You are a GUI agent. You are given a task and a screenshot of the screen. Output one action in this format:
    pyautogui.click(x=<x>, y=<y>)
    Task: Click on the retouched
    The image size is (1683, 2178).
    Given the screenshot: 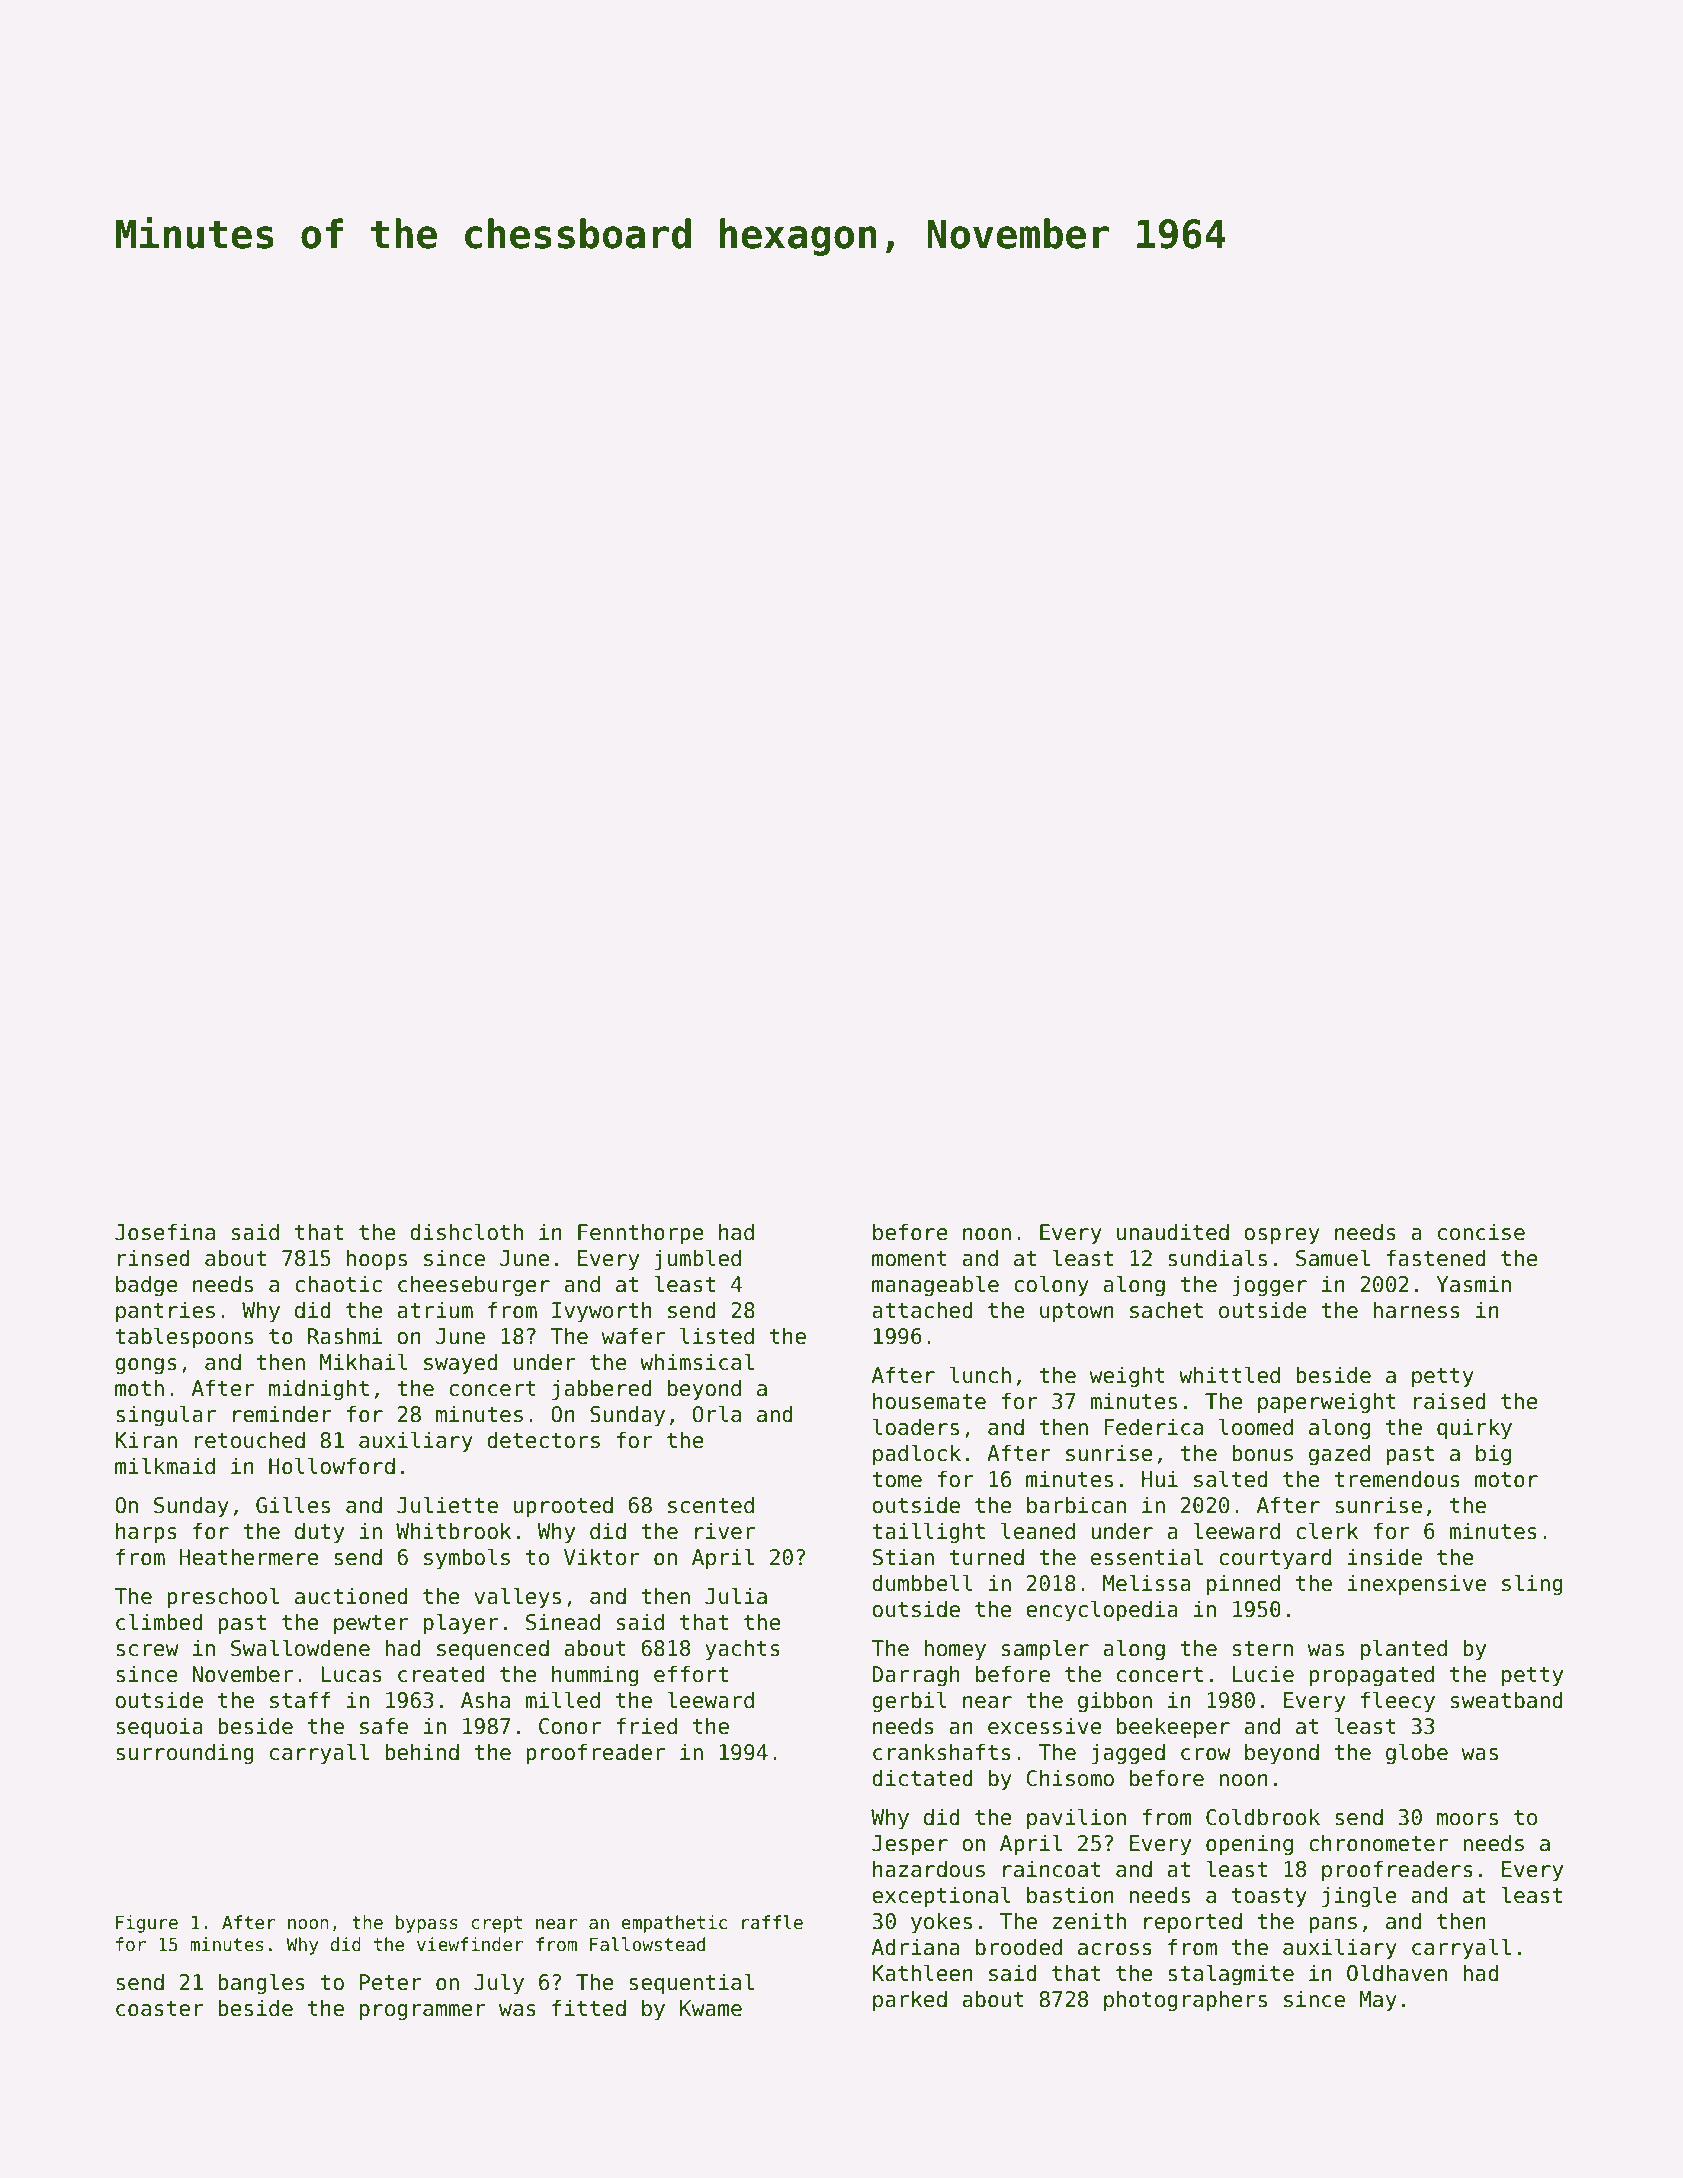 What is the action you would take?
    pyautogui.click(x=250, y=1440)
